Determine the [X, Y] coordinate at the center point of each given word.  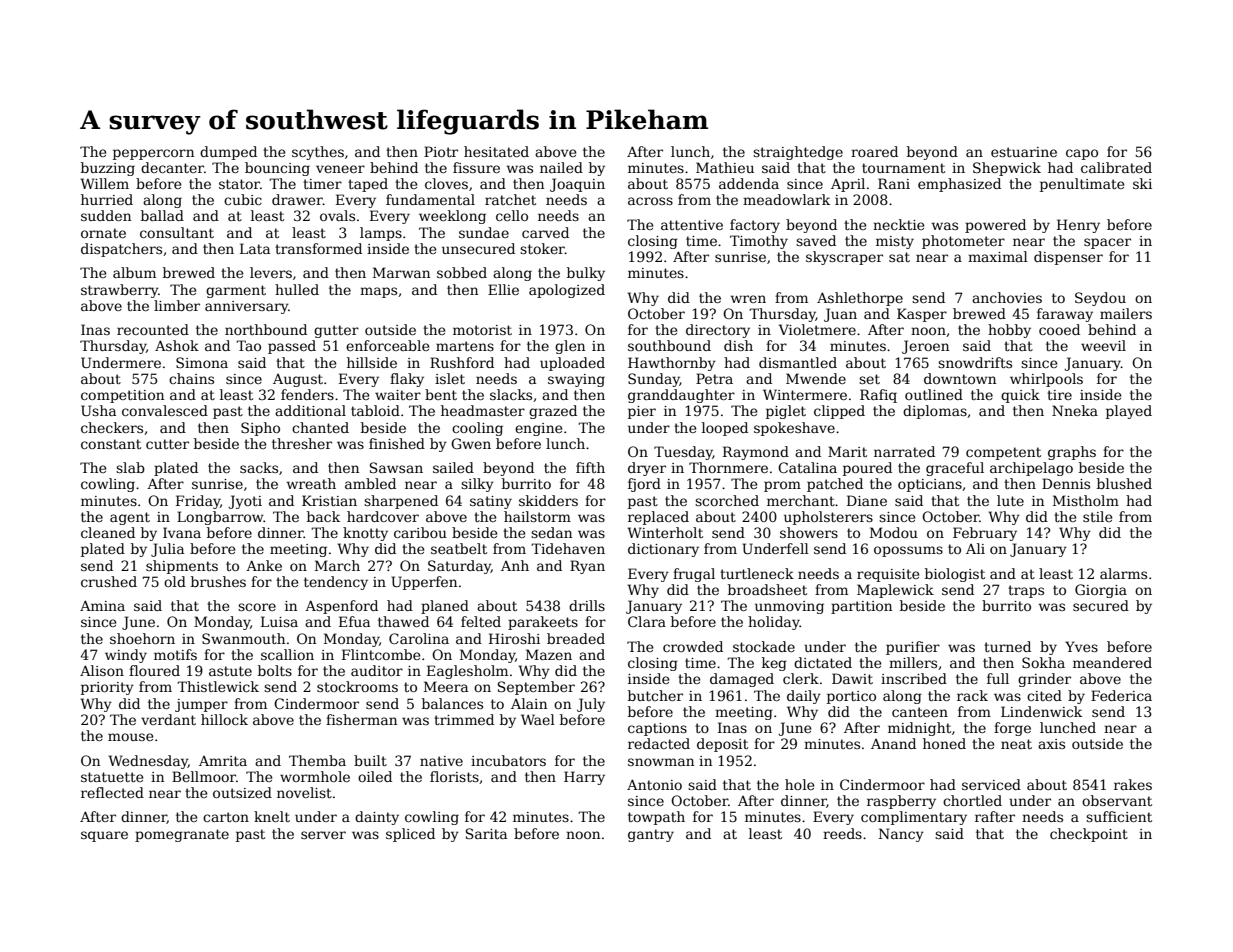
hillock [224, 719]
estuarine [1024, 152]
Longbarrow [220, 518]
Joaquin [577, 185]
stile [1097, 516]
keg [774, 664]
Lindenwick [1041, 711]
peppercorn [153, 154]
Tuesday [683, 453]
